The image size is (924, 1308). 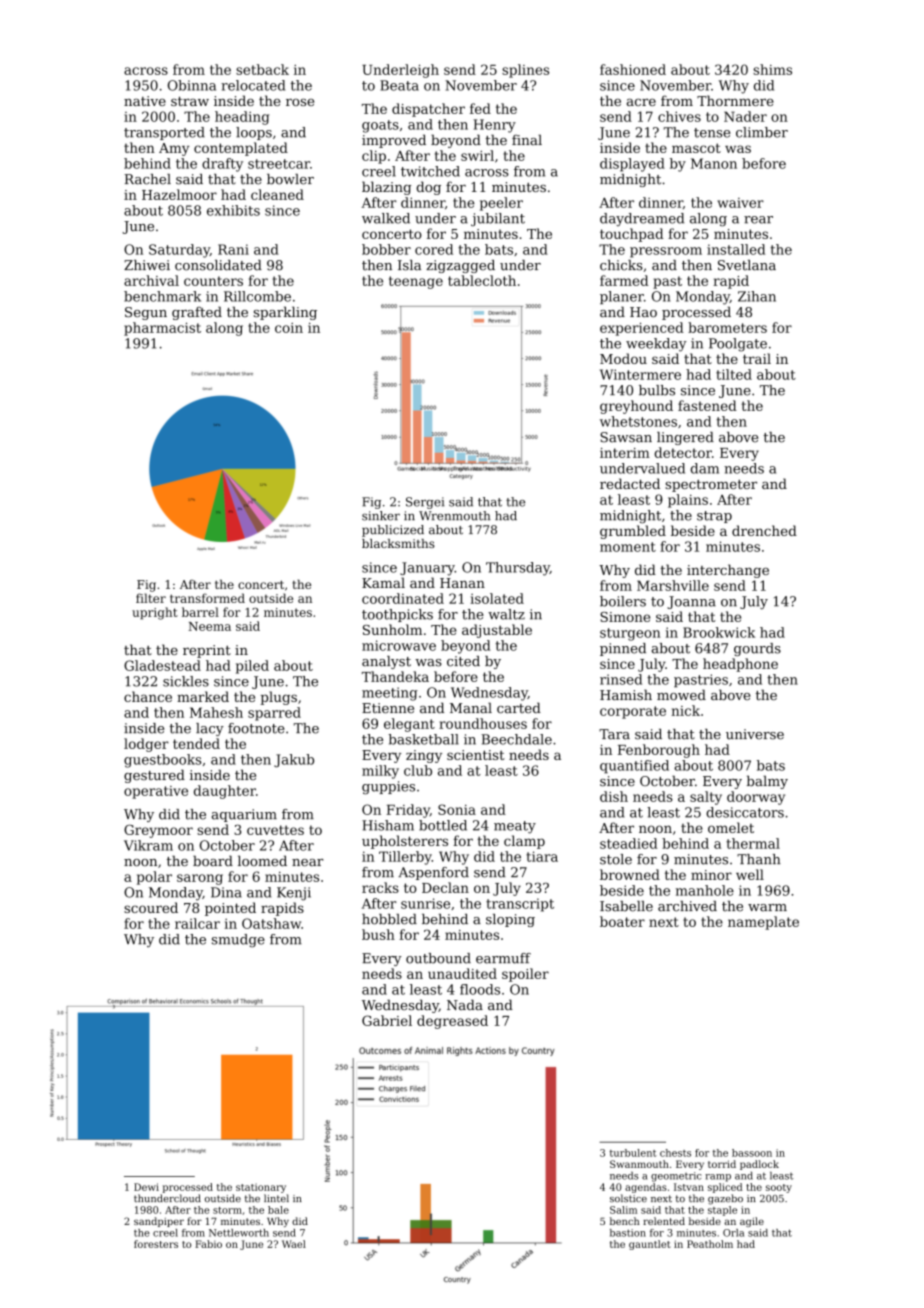 I want to click on peeler, so click(x=501, y=204).
